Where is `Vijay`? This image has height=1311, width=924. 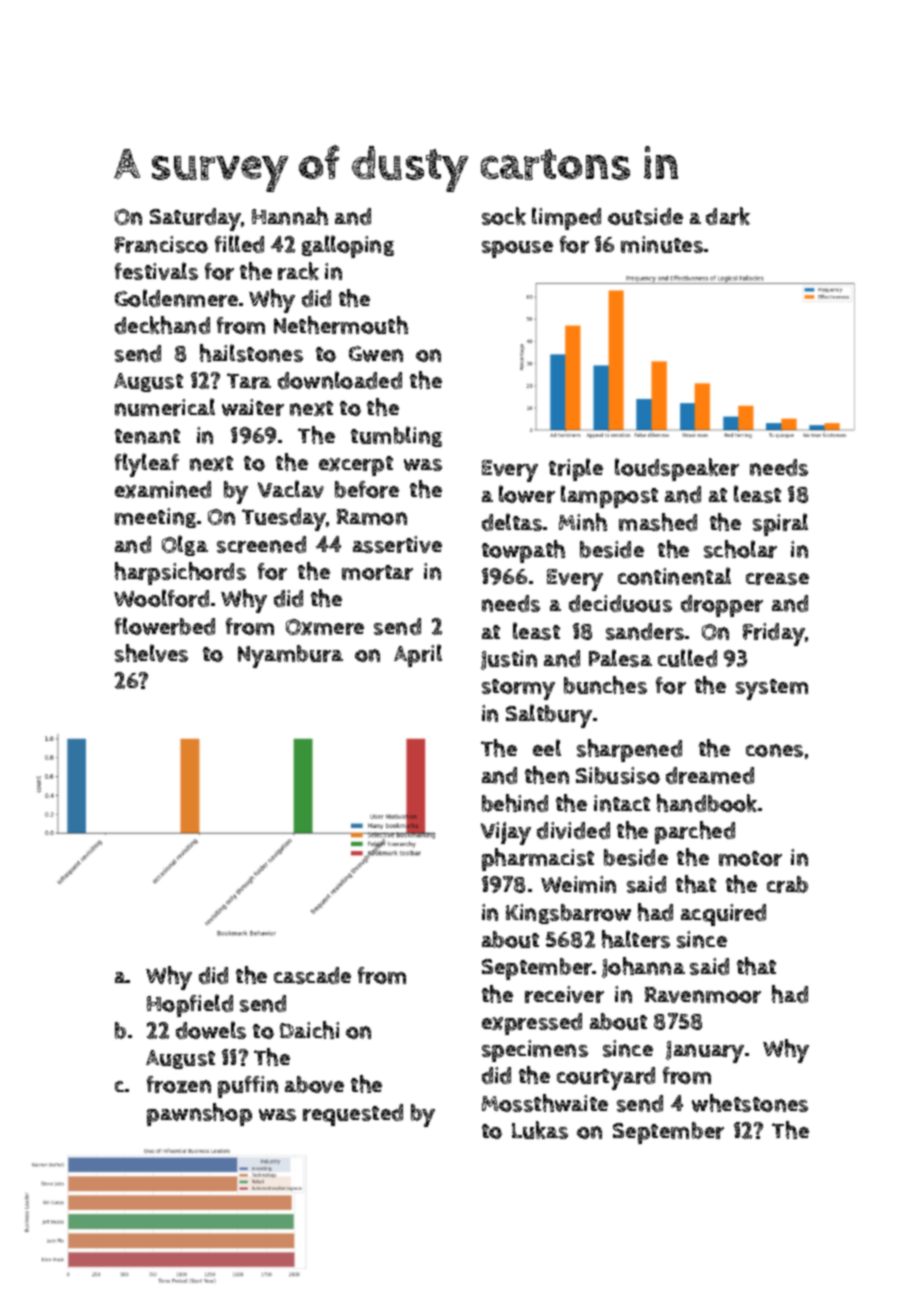 Vijay is located at coordinates (506, 833).
